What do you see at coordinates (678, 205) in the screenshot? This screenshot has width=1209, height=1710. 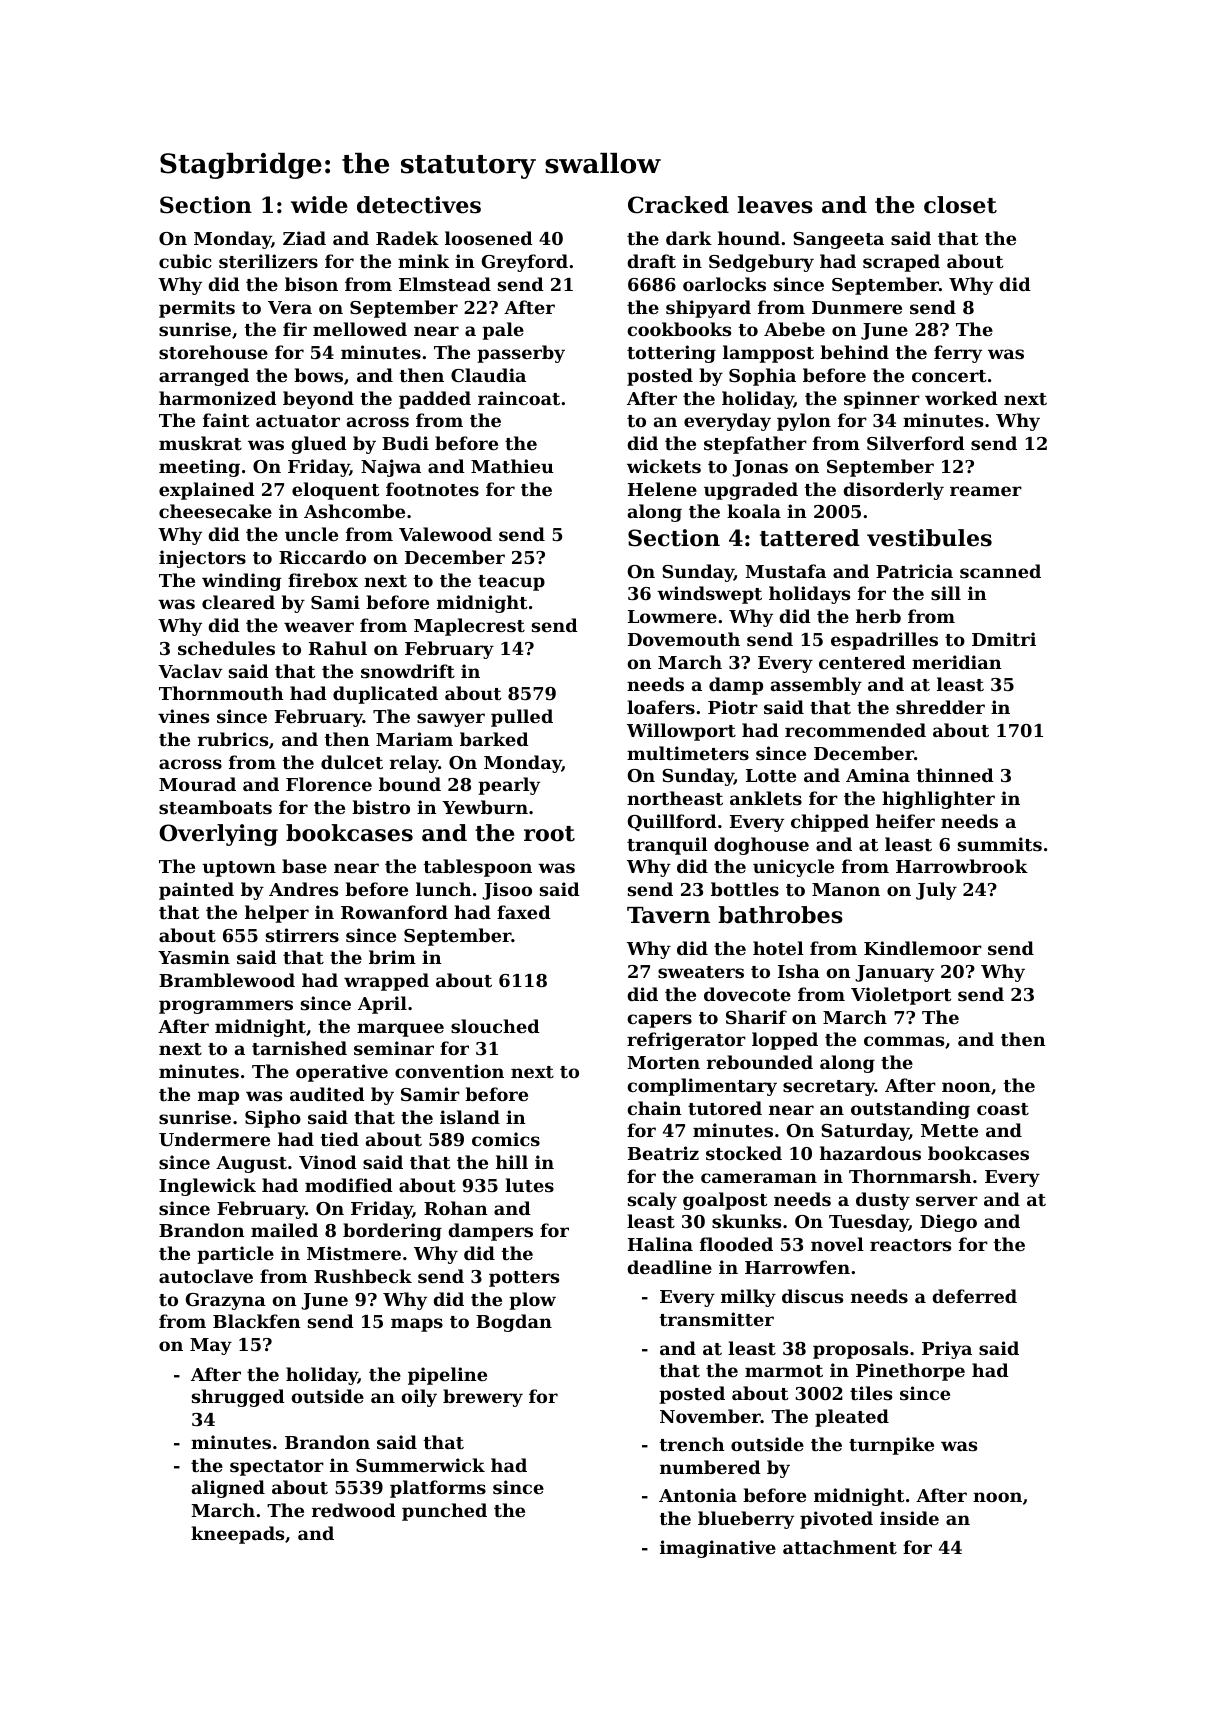 I see `Cracked` at bounding box center [678, 205].
